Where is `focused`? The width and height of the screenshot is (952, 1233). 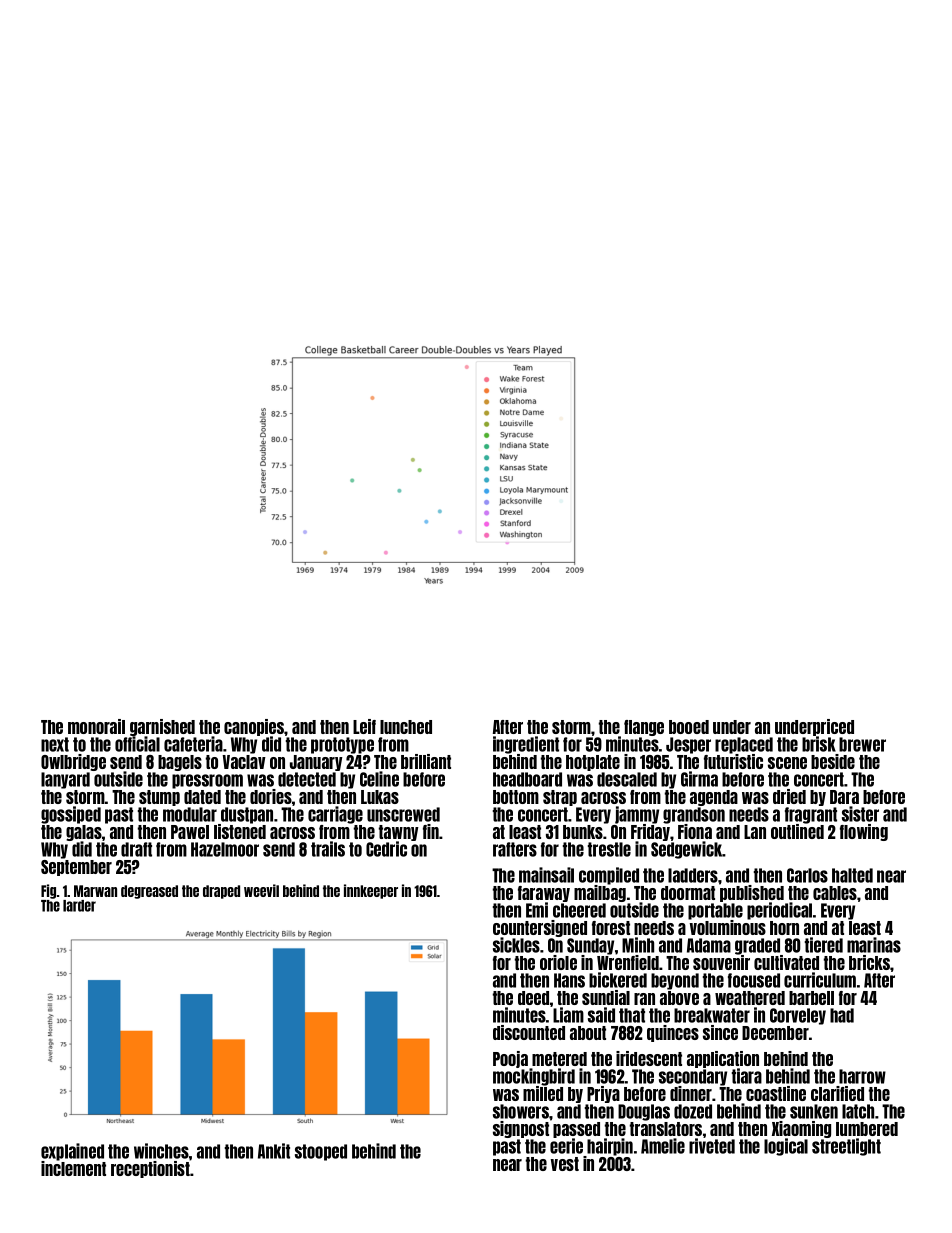 focused is located at coordinates (754, 980).
